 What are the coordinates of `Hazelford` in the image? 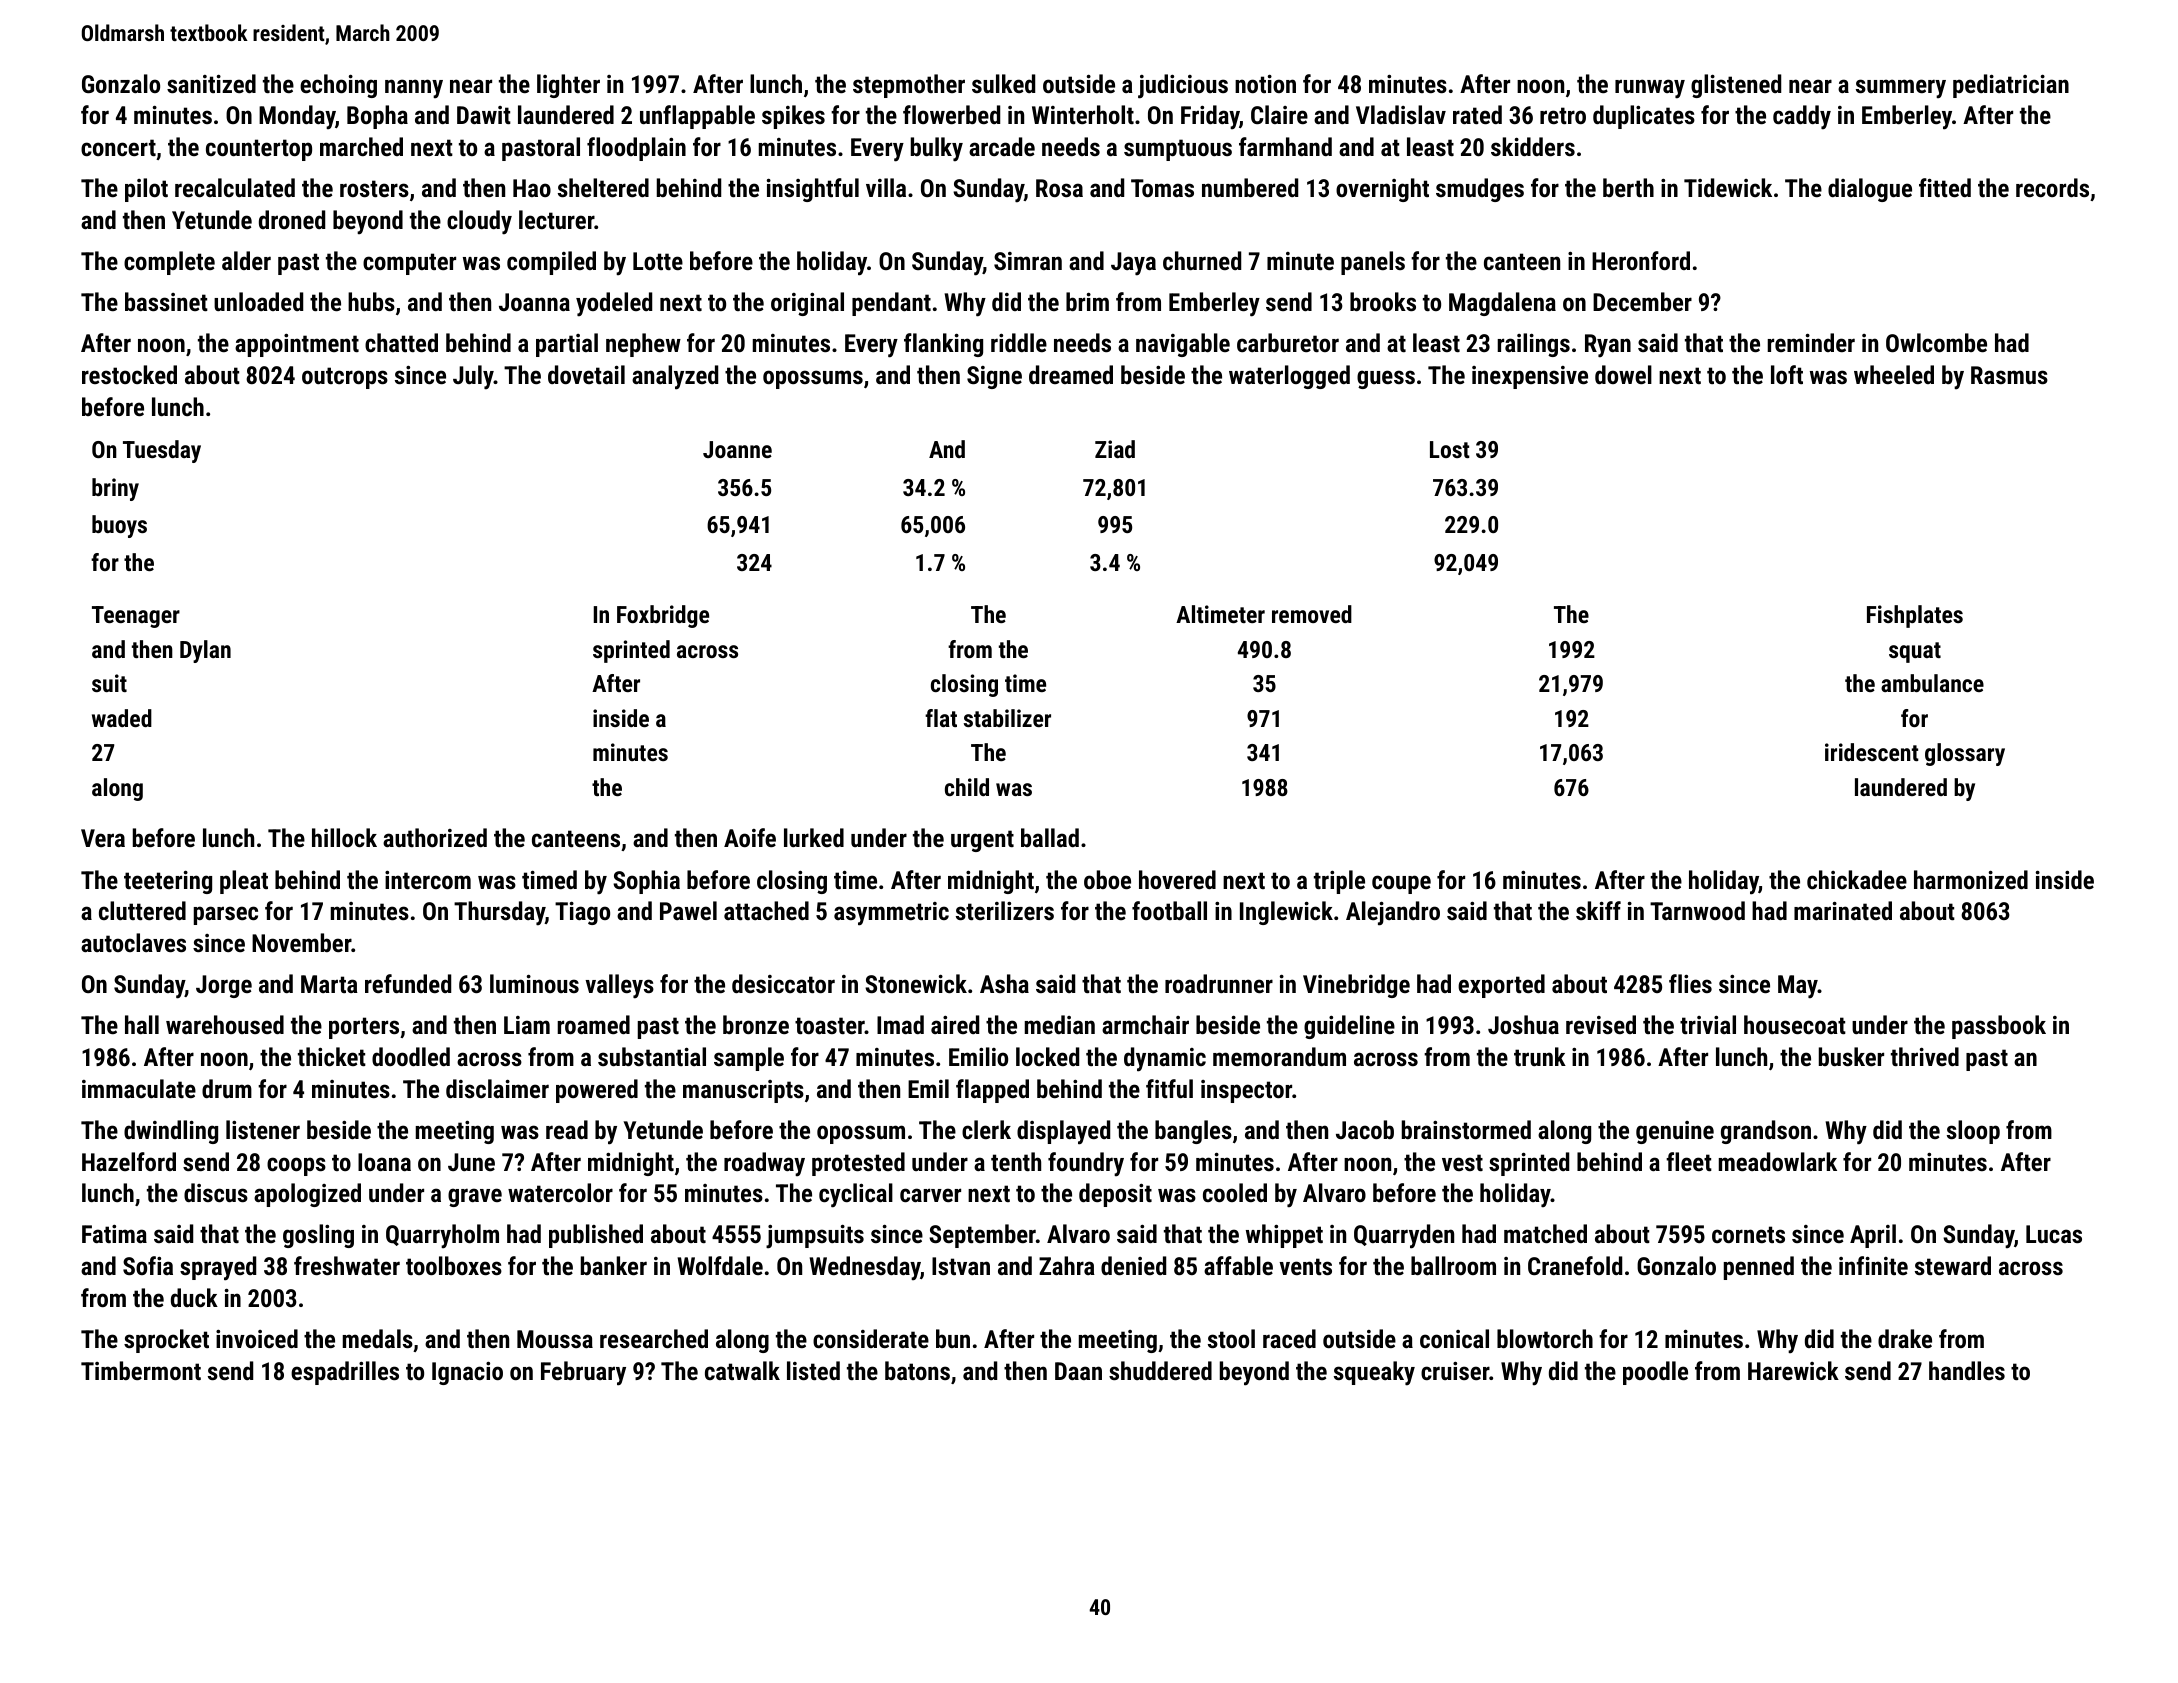 It's located at (129, 1161).
